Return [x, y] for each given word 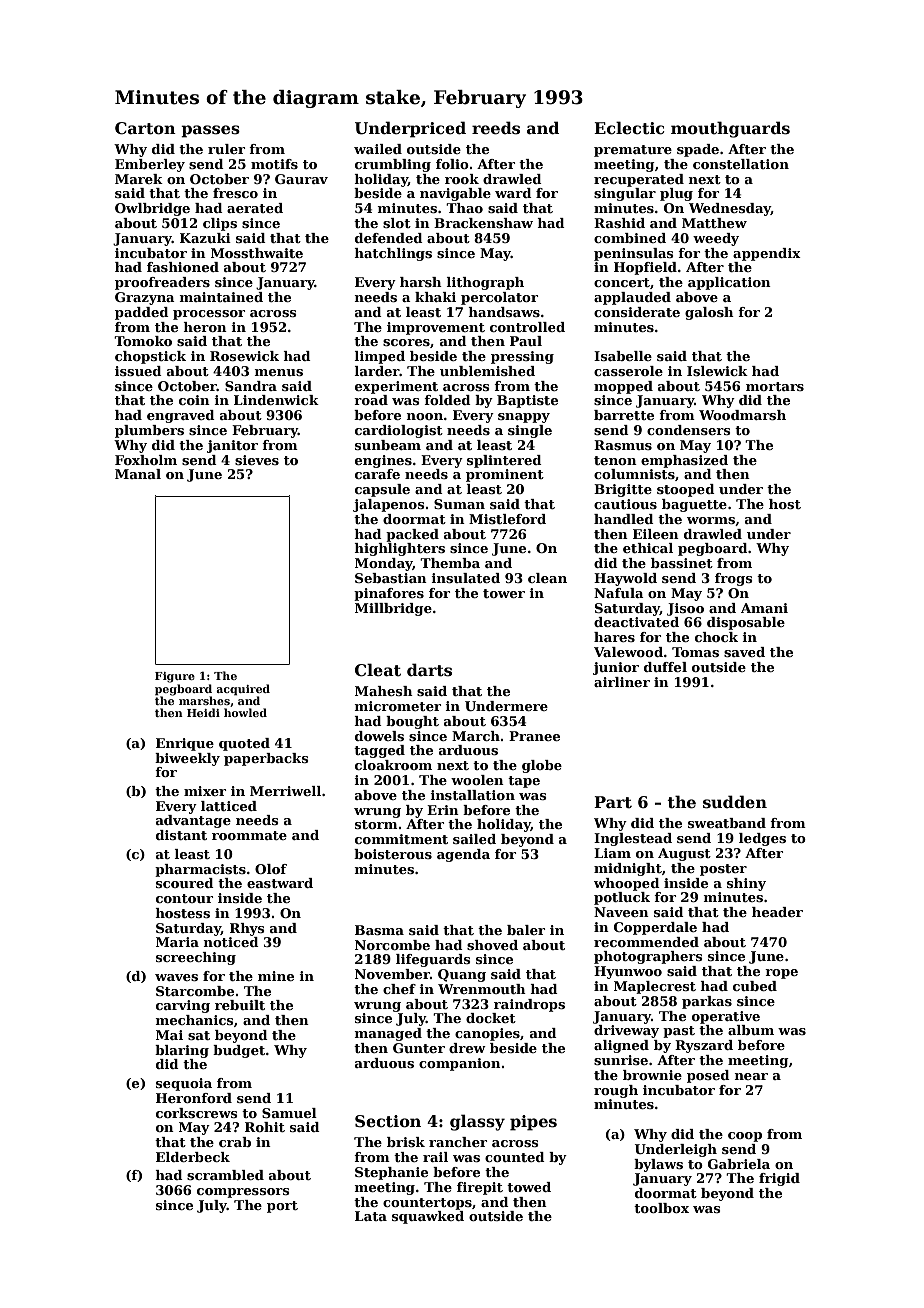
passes [210, 131]
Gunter [419, 1048]
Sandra [251, 386]
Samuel [289, 1113]
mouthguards [730, 129]
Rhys [247, 929]
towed [529, 1187]
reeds [496, 128]
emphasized [684, 461]
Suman [459, 504]
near [751, 1076]
